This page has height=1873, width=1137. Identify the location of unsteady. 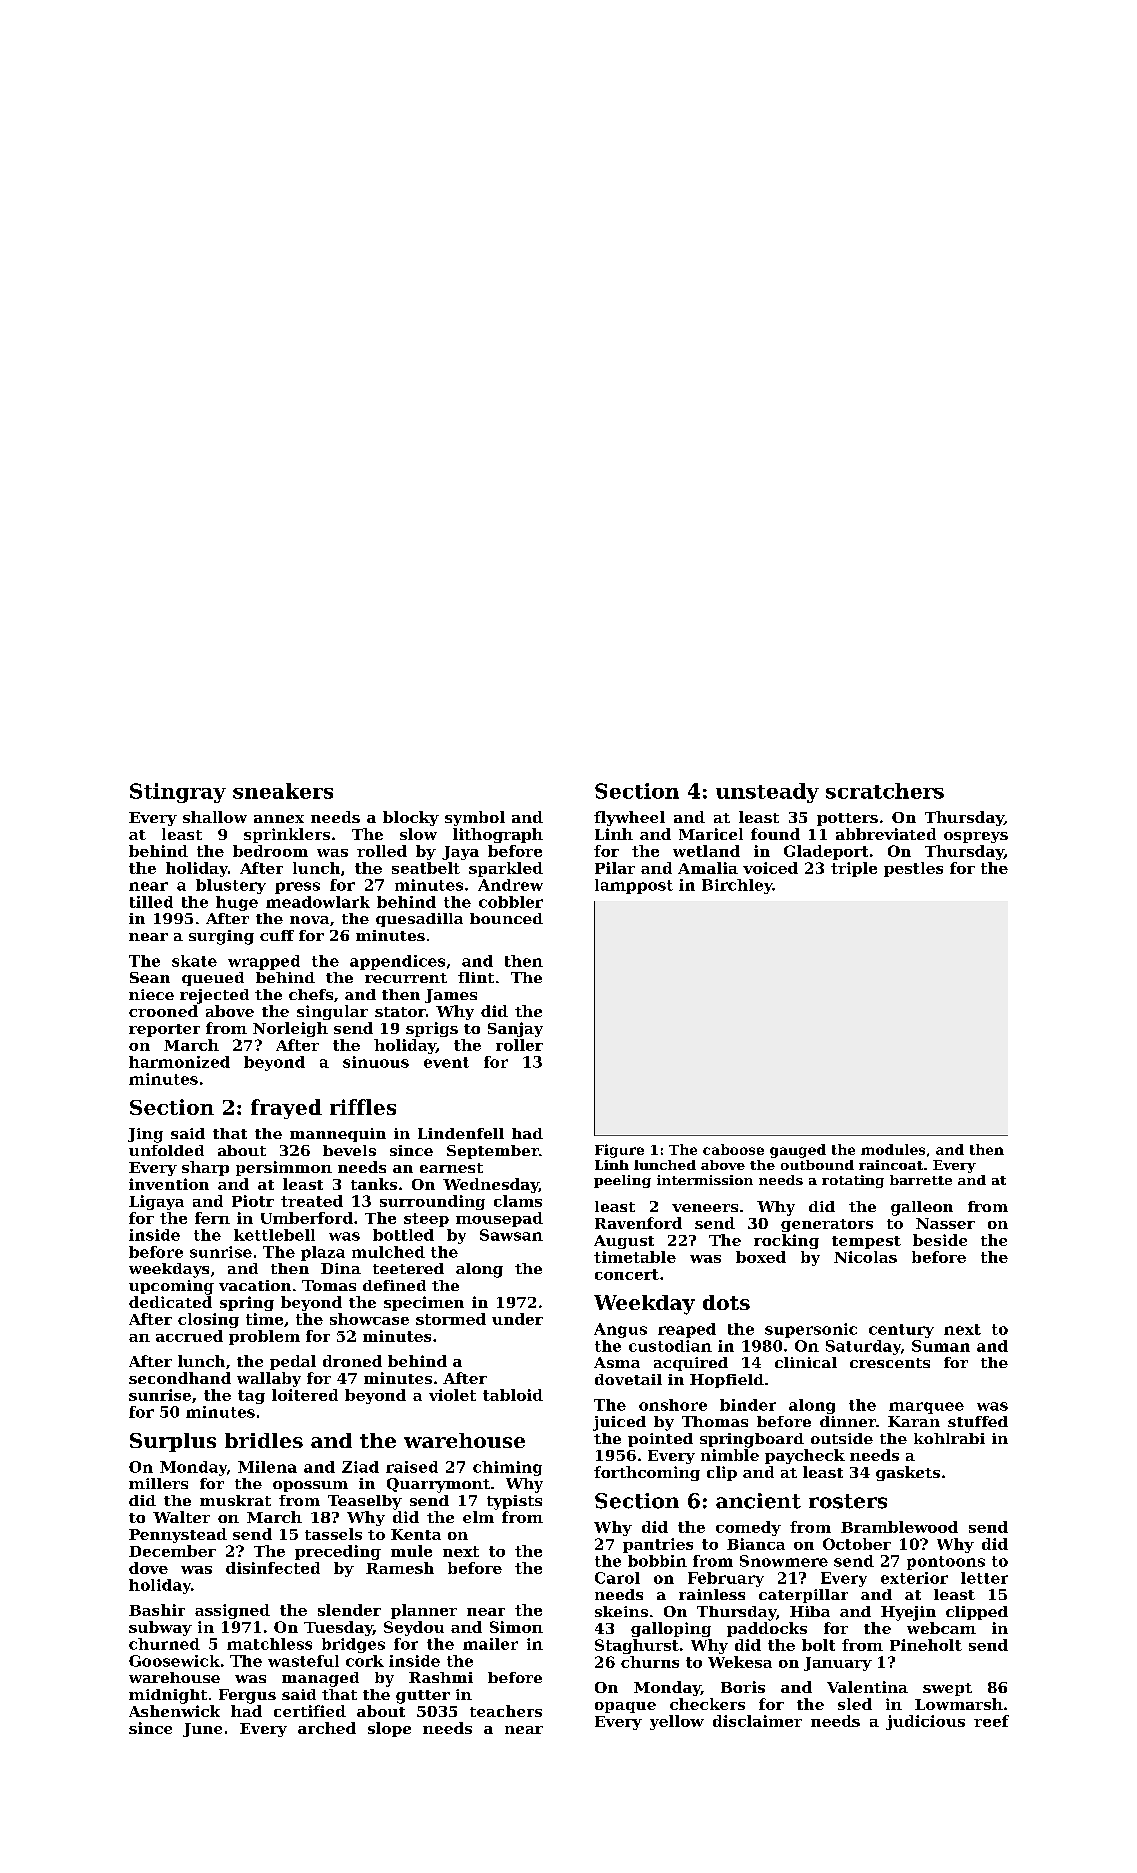
(767, 793).
